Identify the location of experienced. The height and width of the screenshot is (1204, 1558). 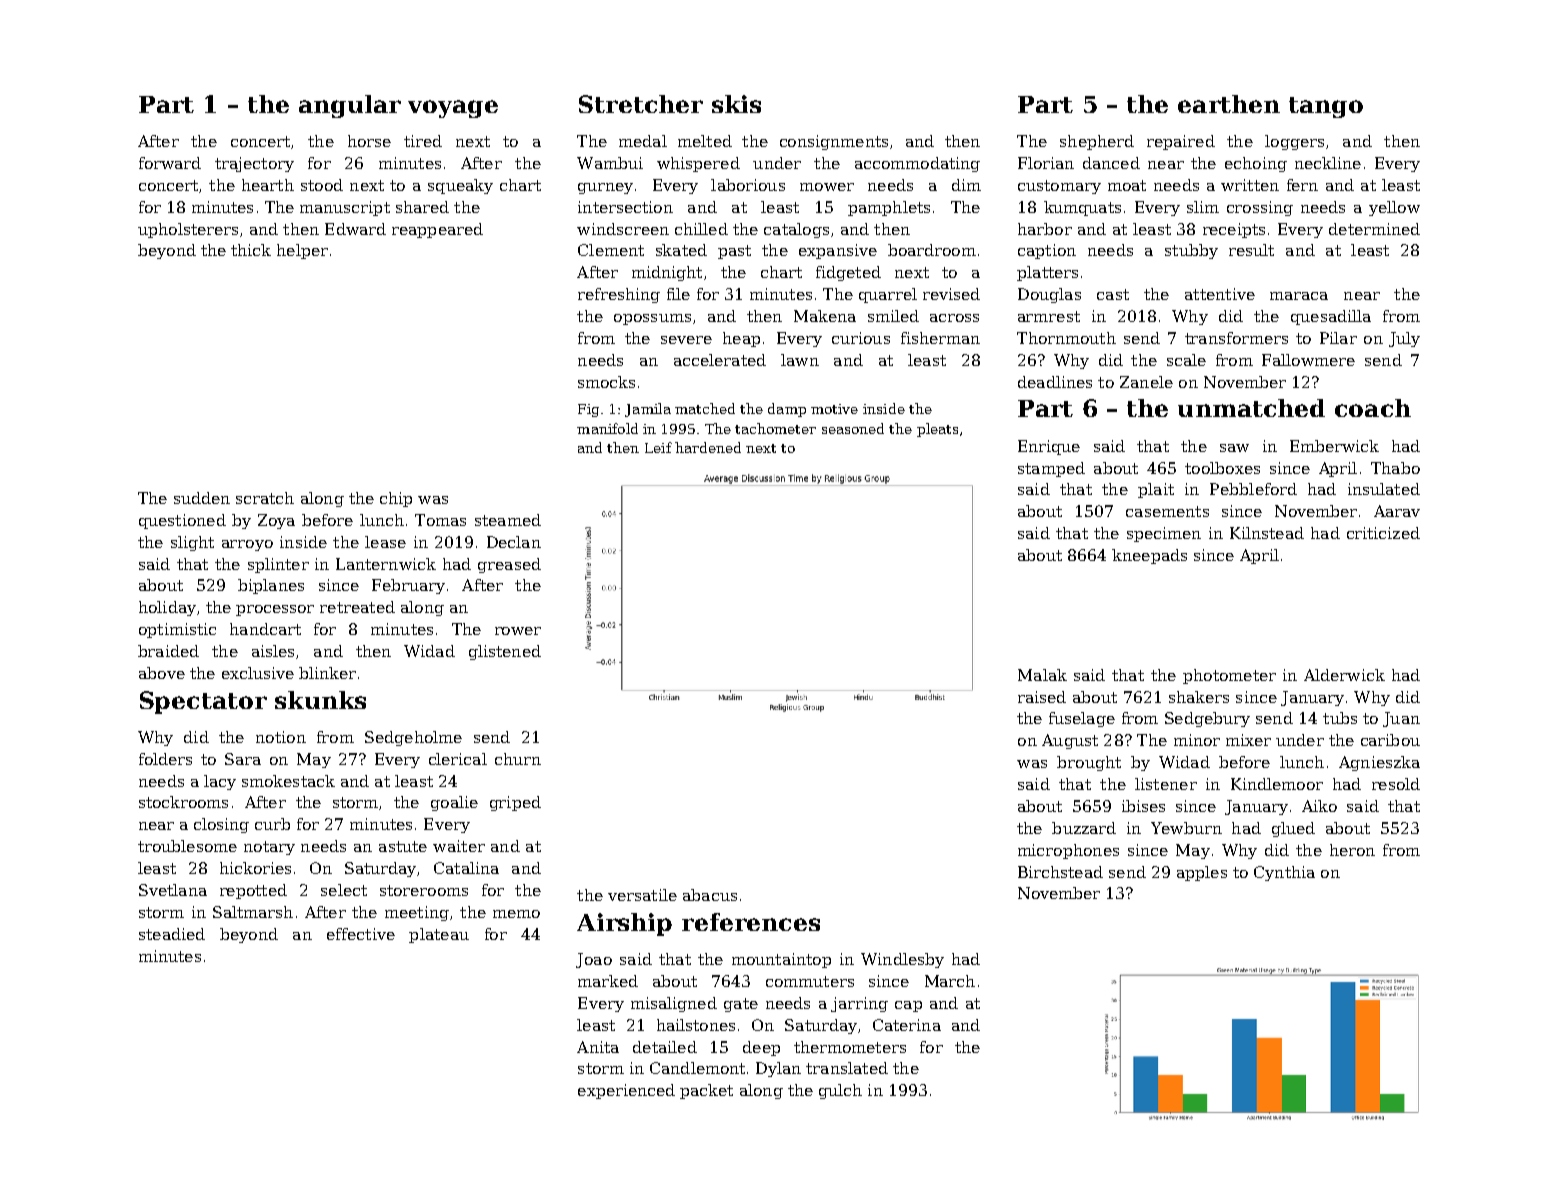
(626, 1091).
